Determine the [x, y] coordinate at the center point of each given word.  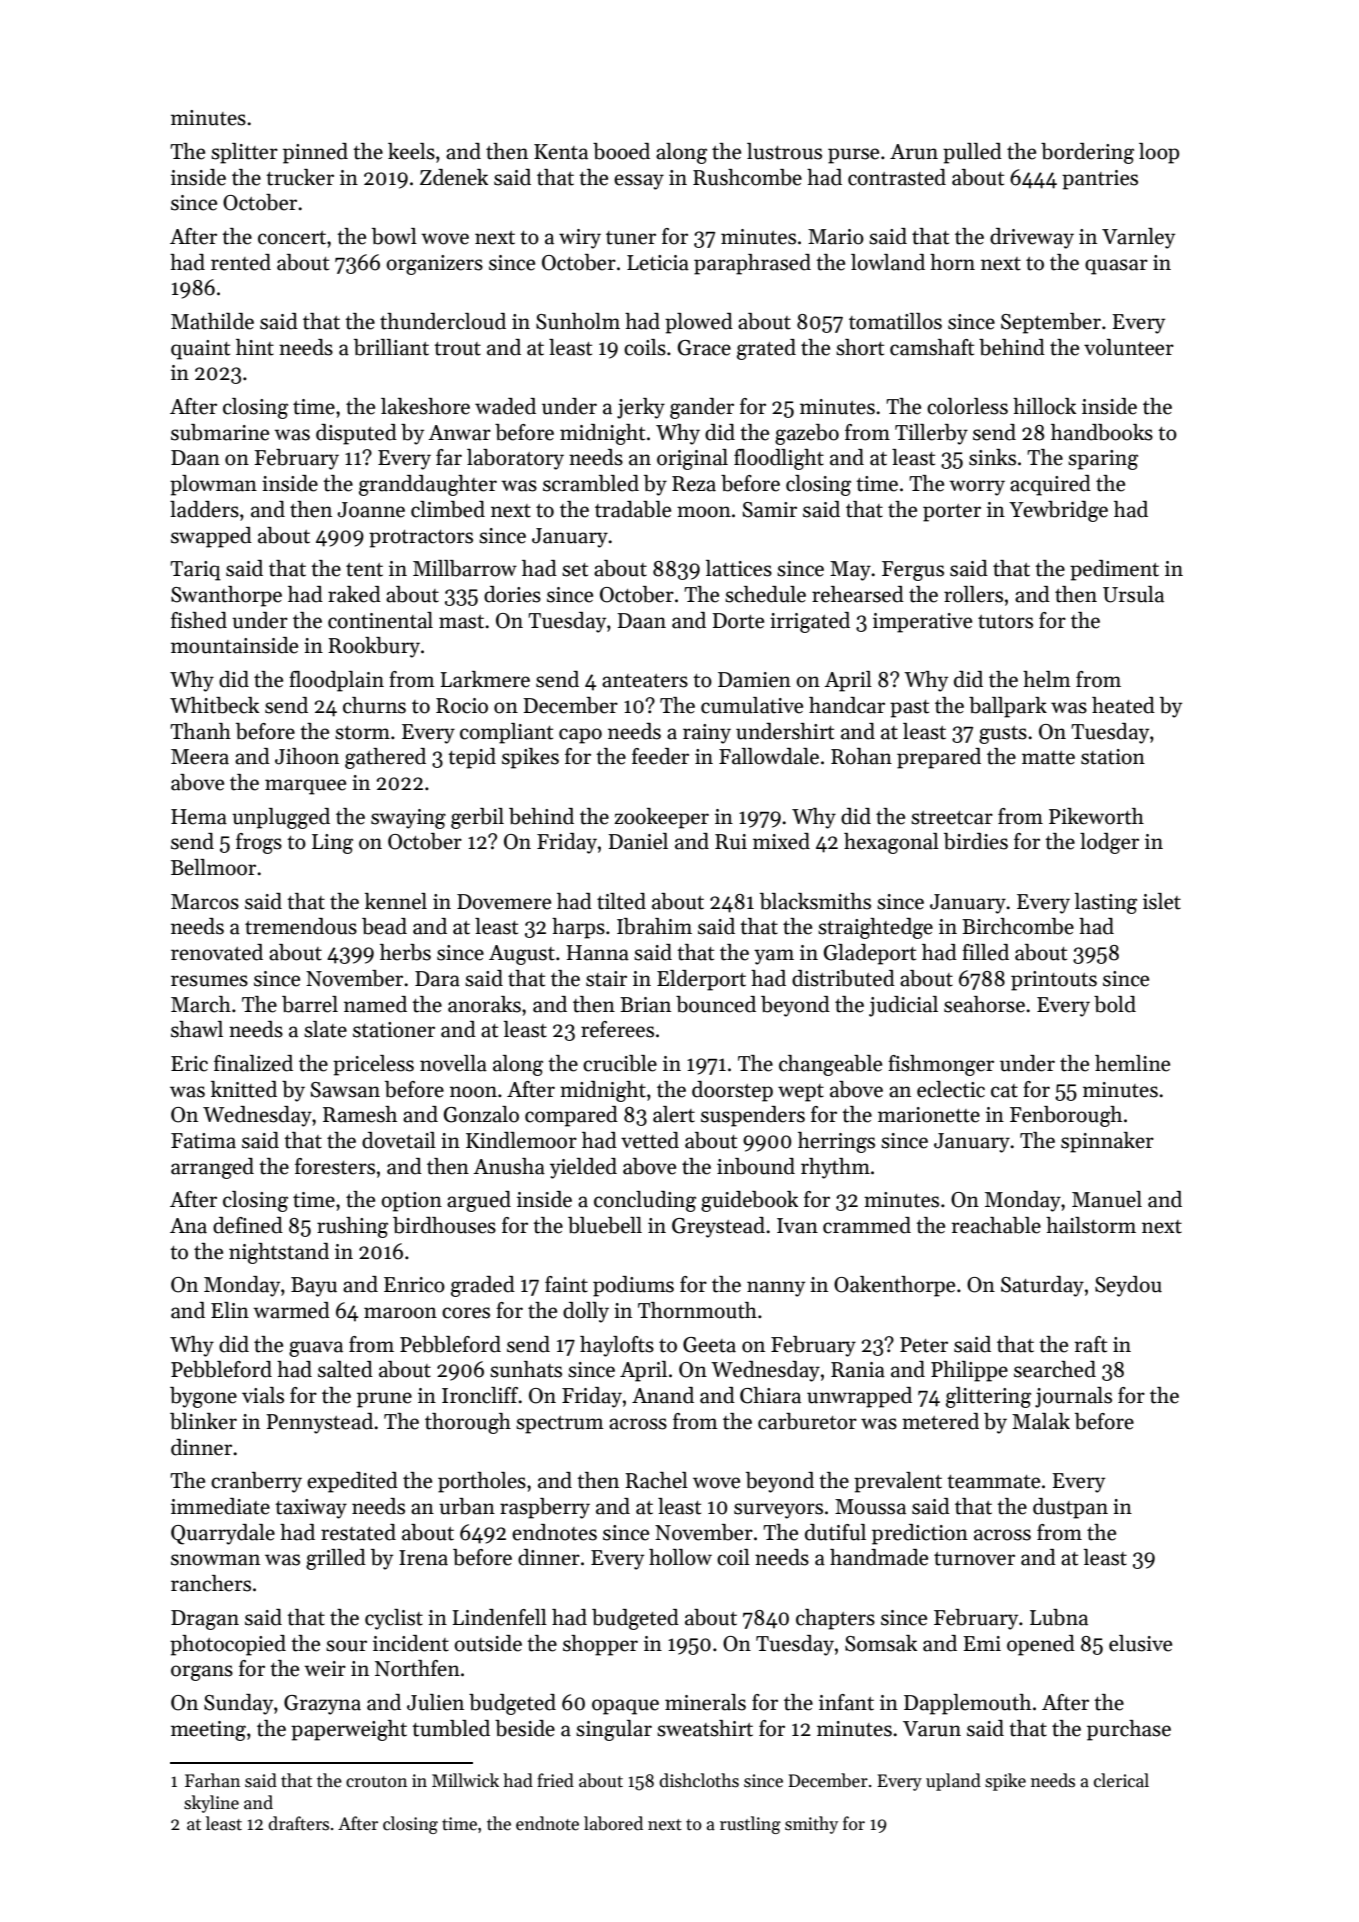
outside [488, 1643]
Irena [423, 1558]
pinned [315, 153]
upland [953, 1782]
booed [621, 151]
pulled [972, 153]
